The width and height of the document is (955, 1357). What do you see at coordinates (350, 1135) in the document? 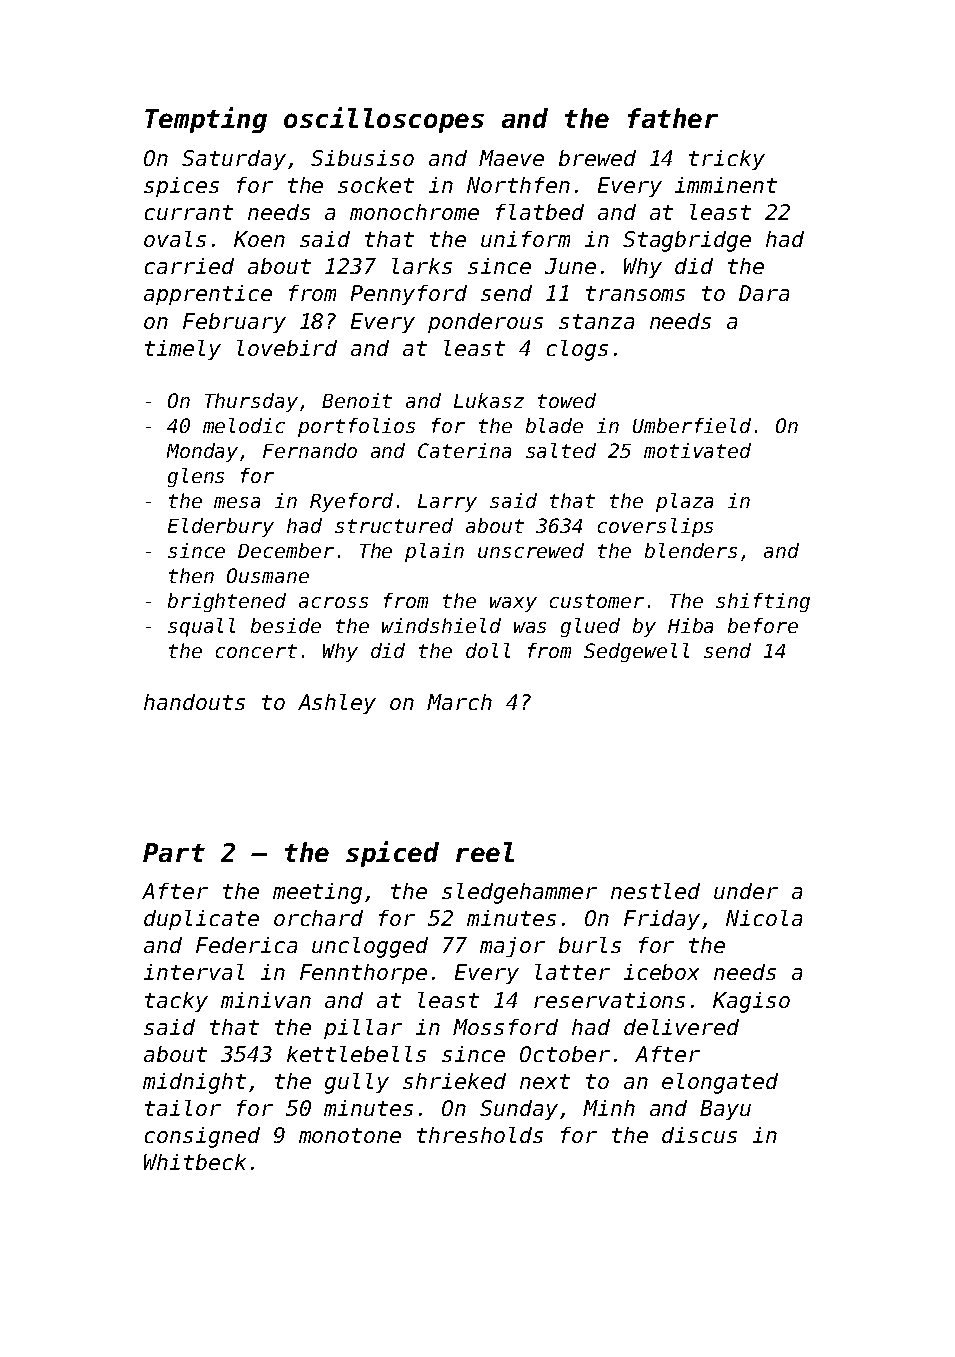
I see `monotone` at bounding box center [350, 1135].
